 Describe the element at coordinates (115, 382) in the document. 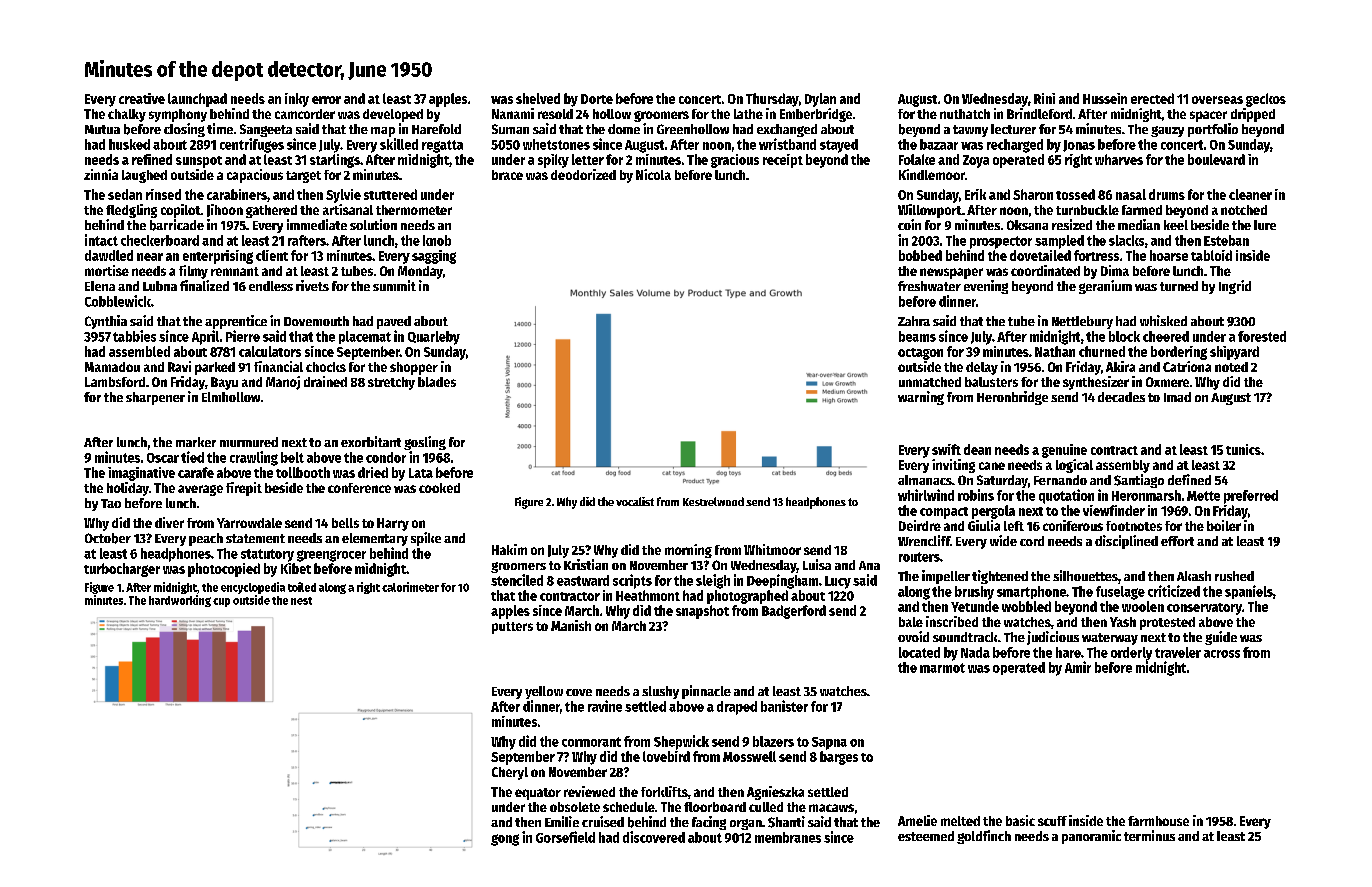

I see `Lambsford` at that location.
